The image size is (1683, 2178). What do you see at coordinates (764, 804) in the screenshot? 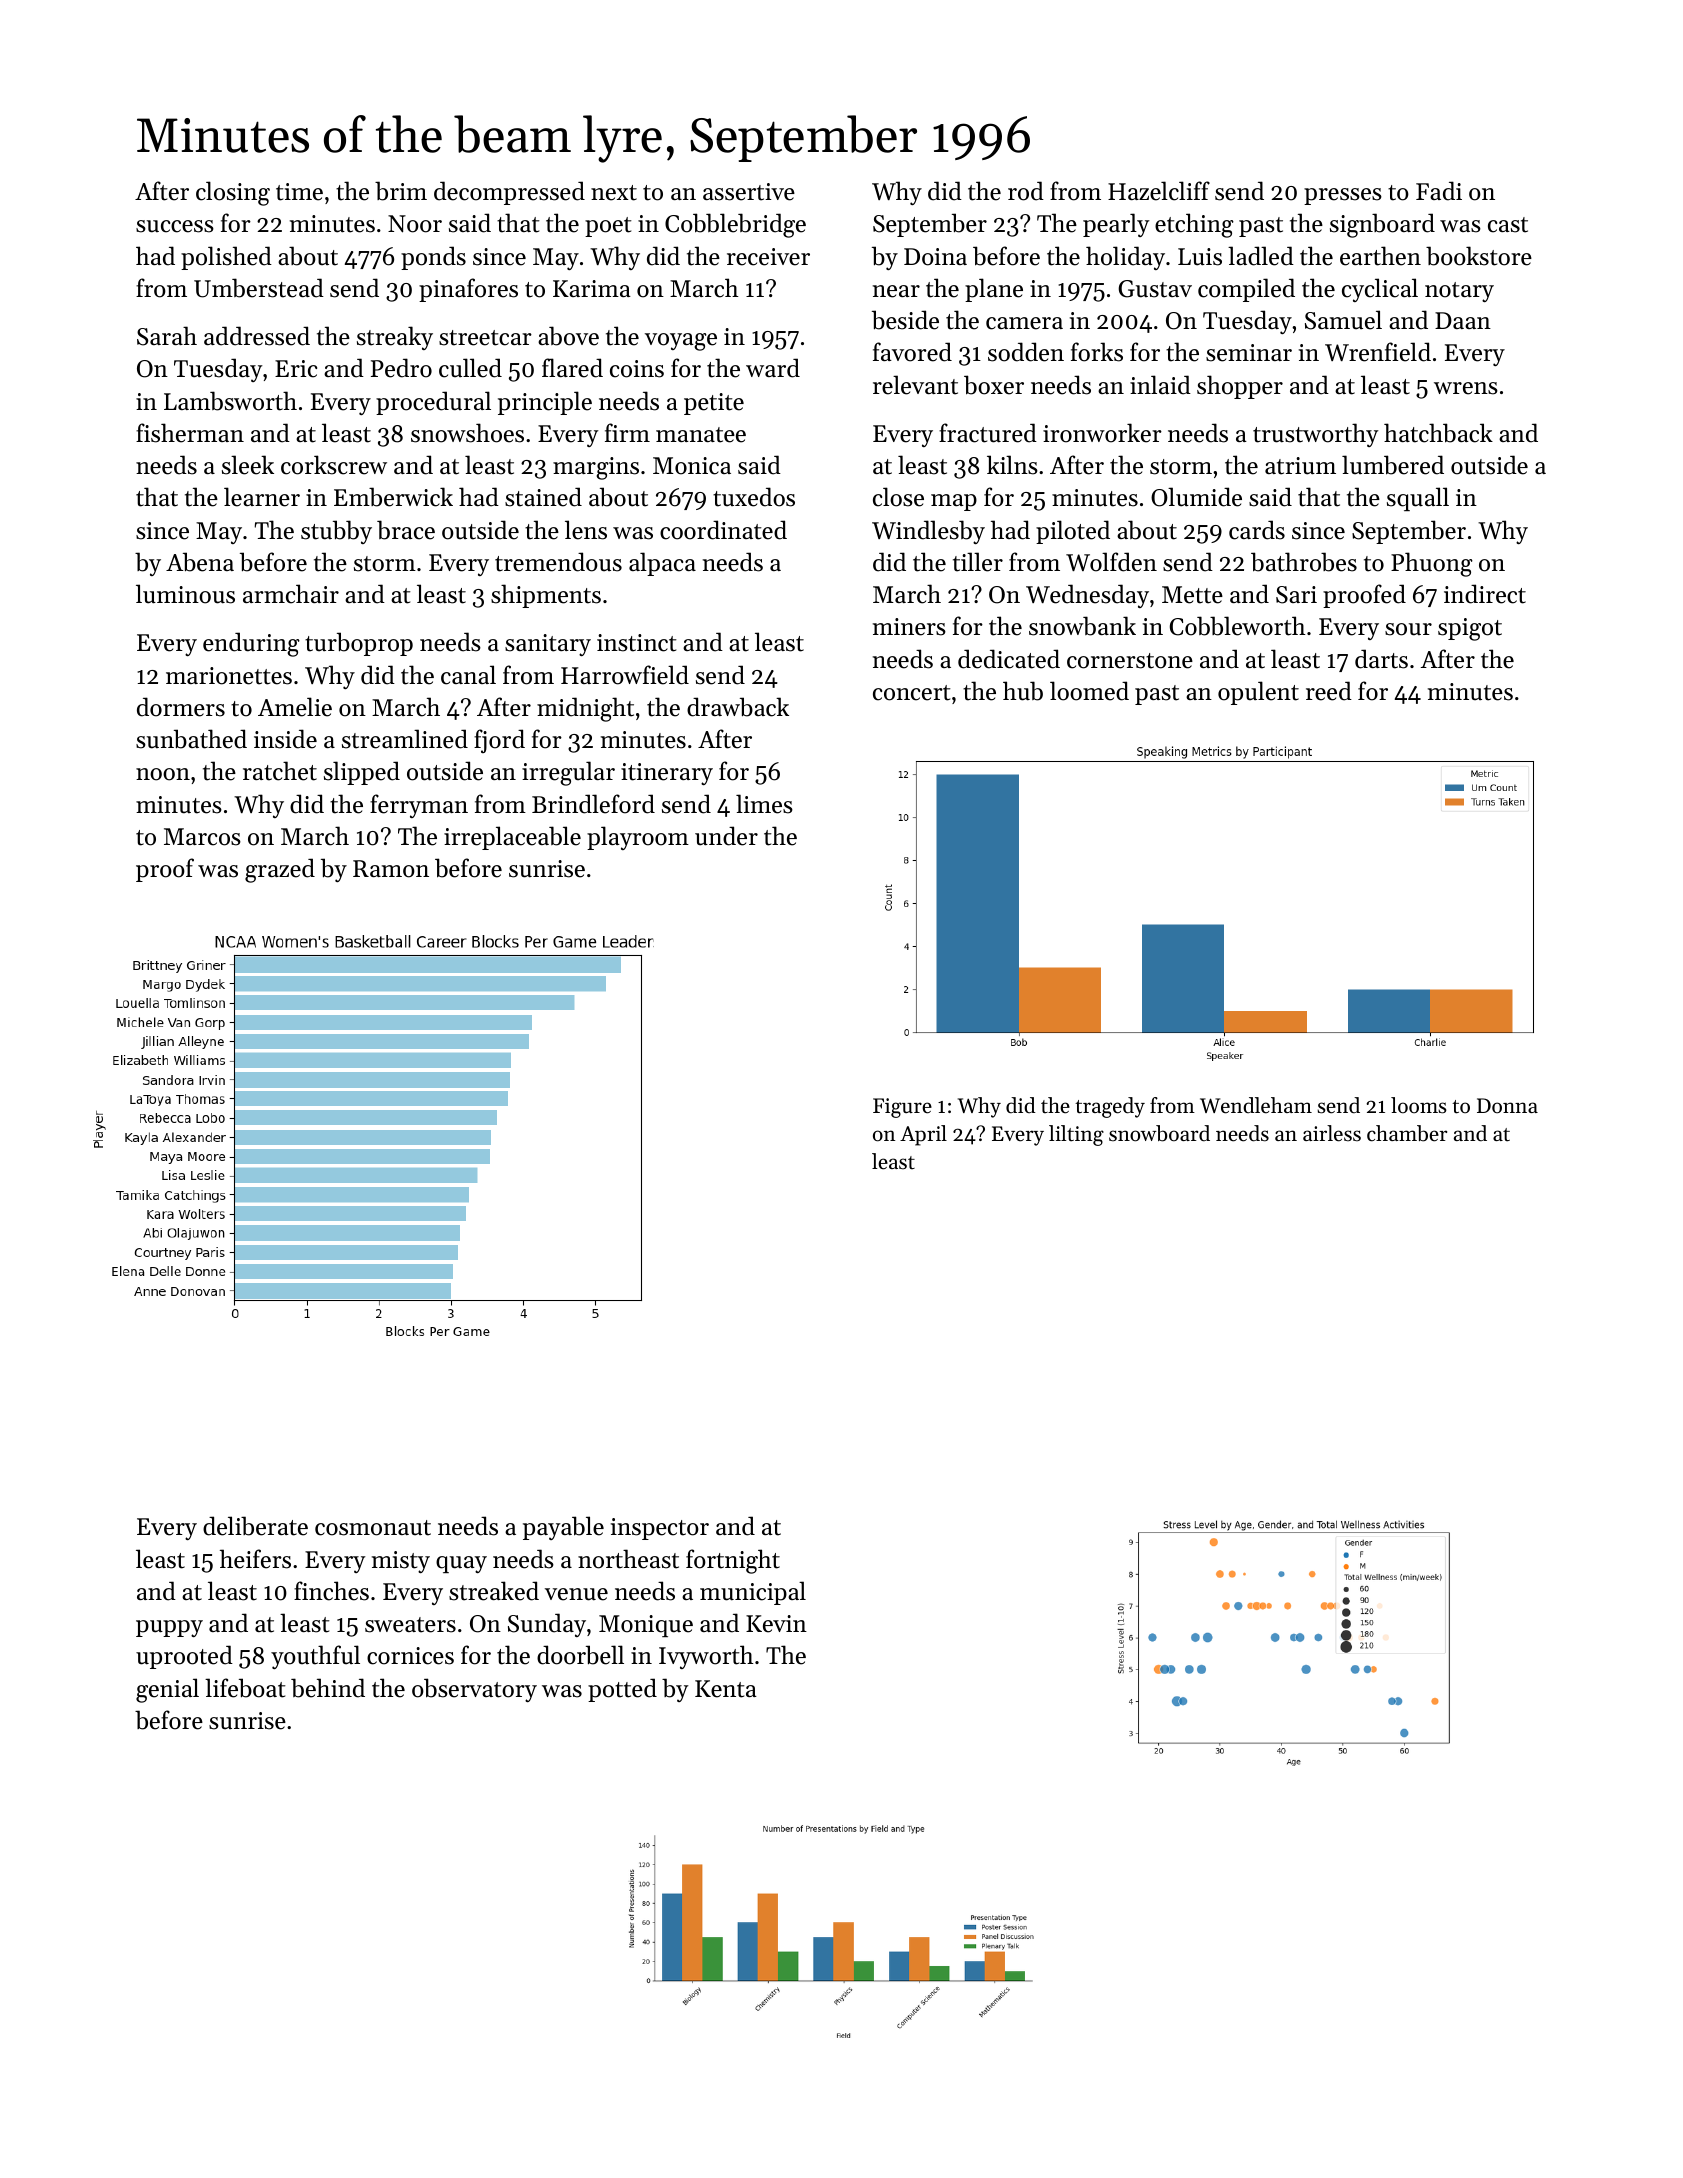
I see `limes` at bounding box center [764, 804].
